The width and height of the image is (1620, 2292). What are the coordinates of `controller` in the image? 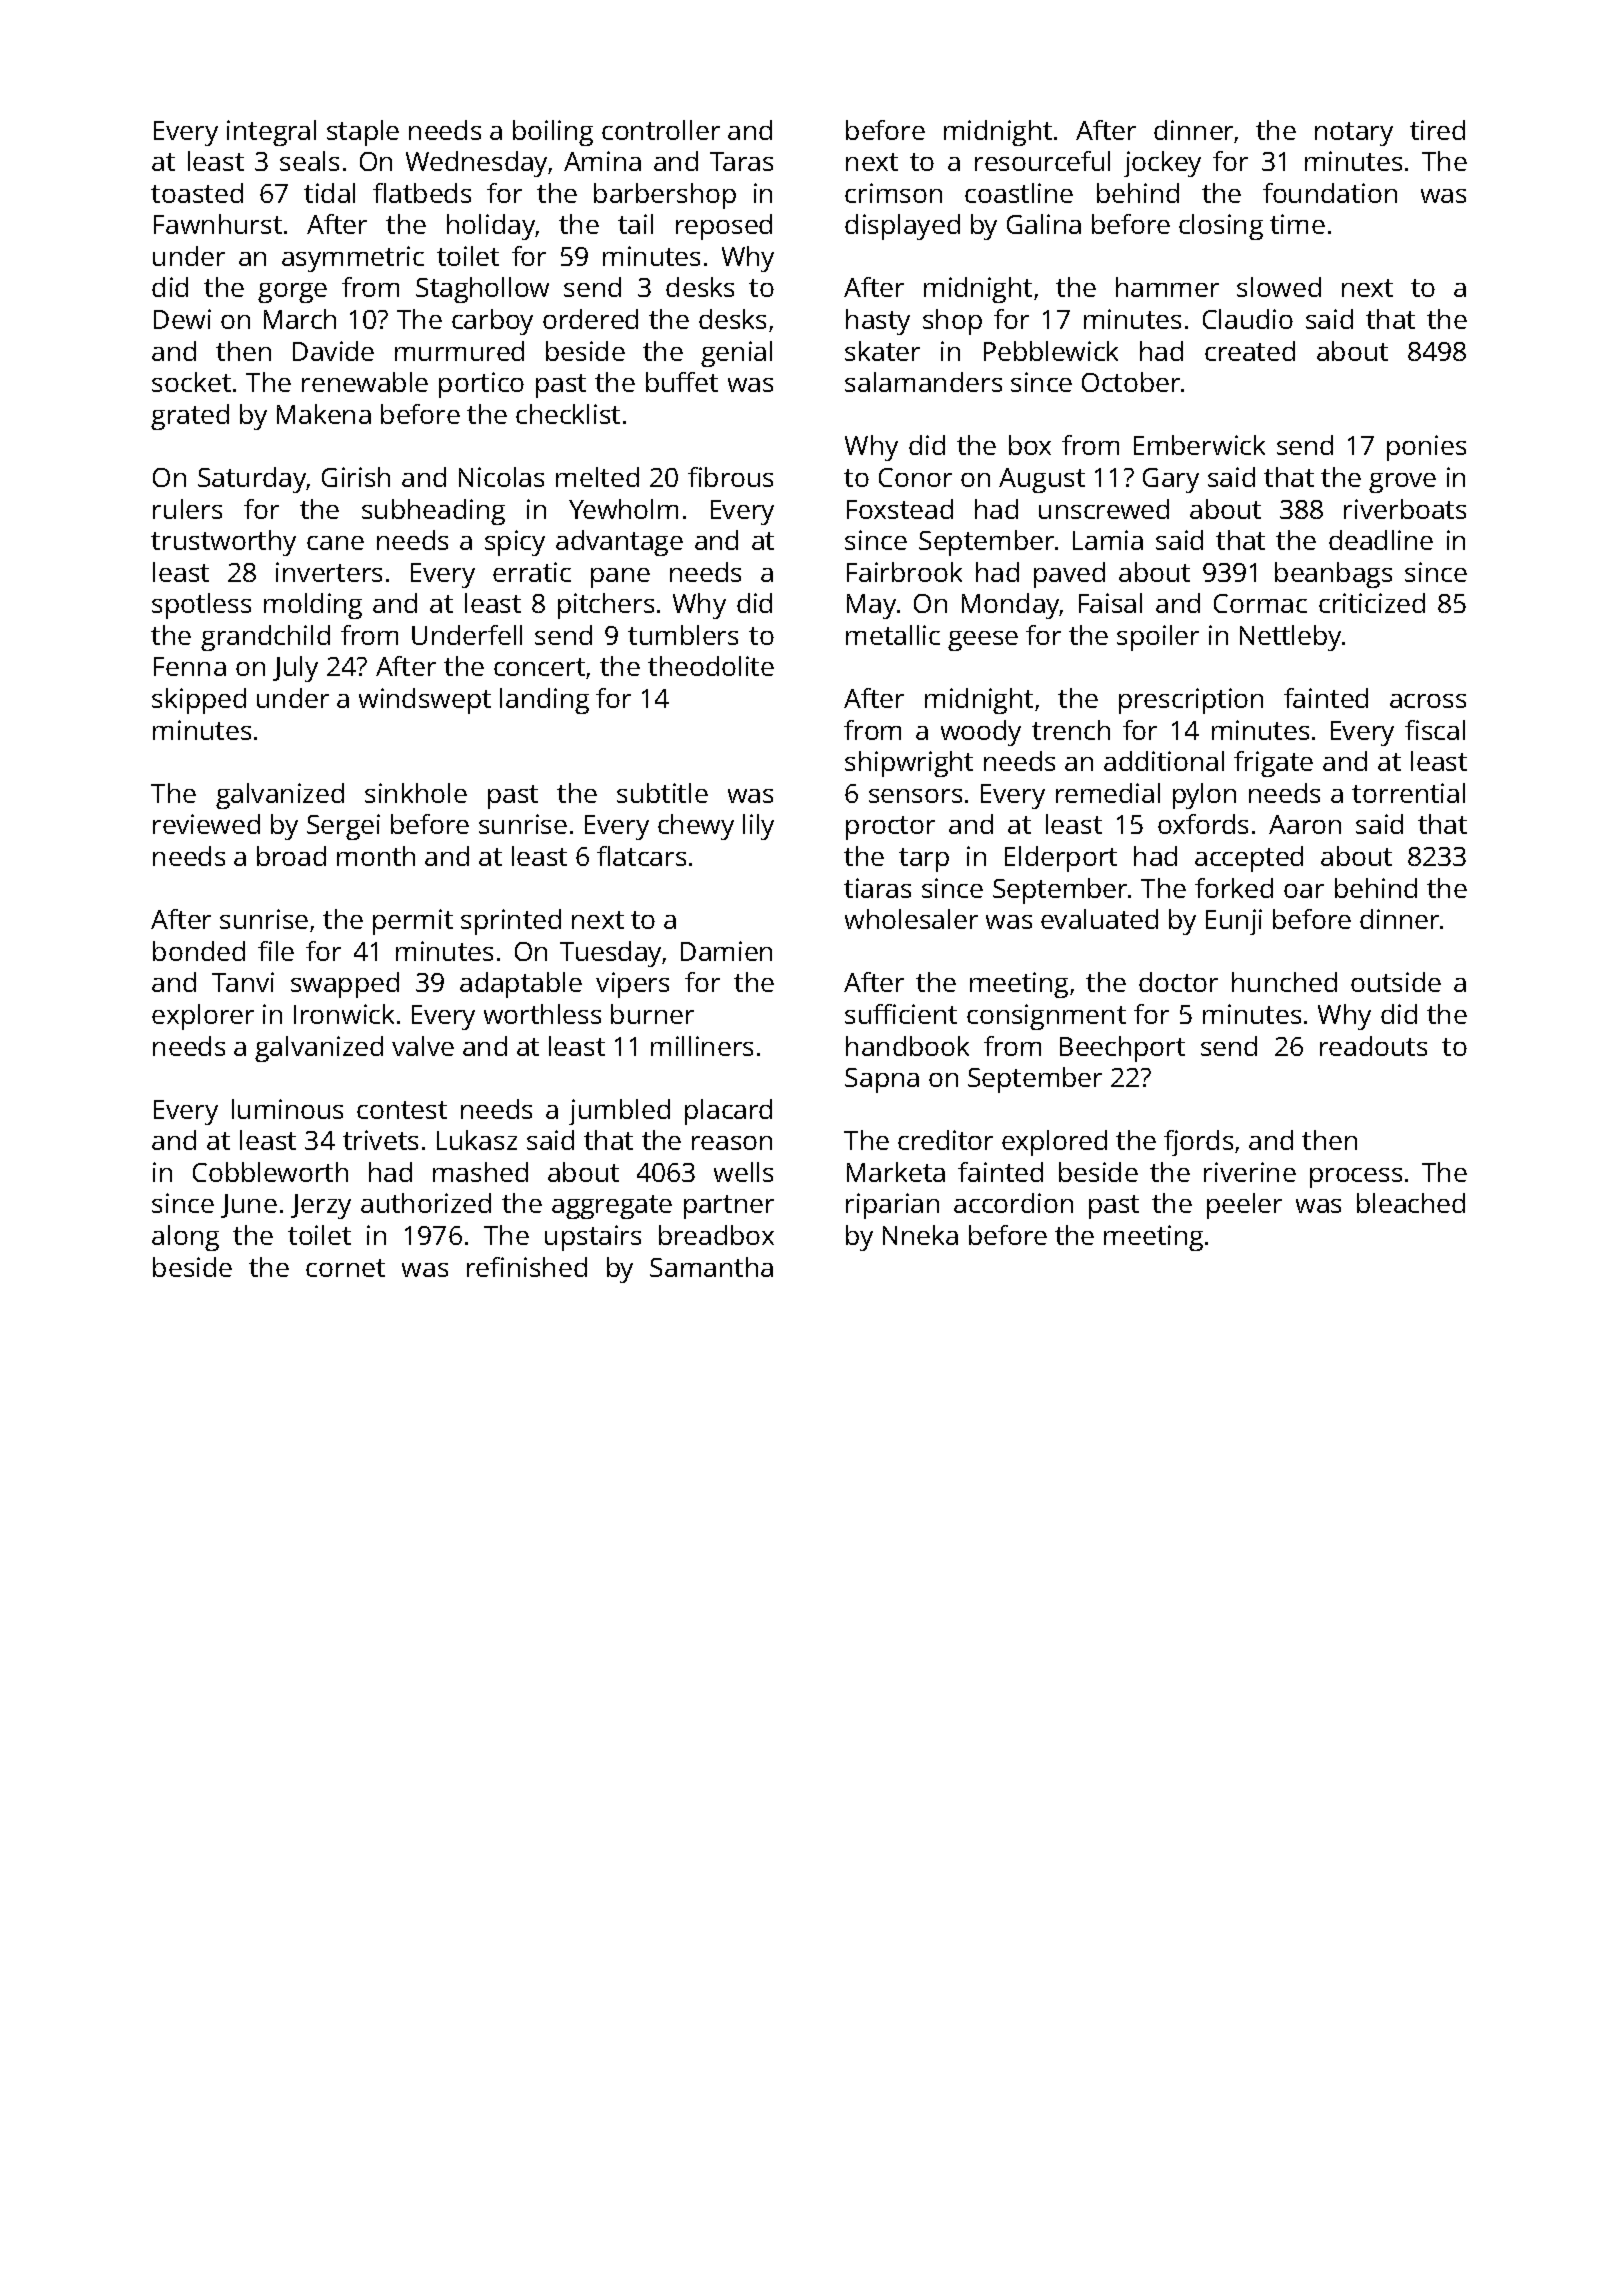 It's located at (661, 130).
